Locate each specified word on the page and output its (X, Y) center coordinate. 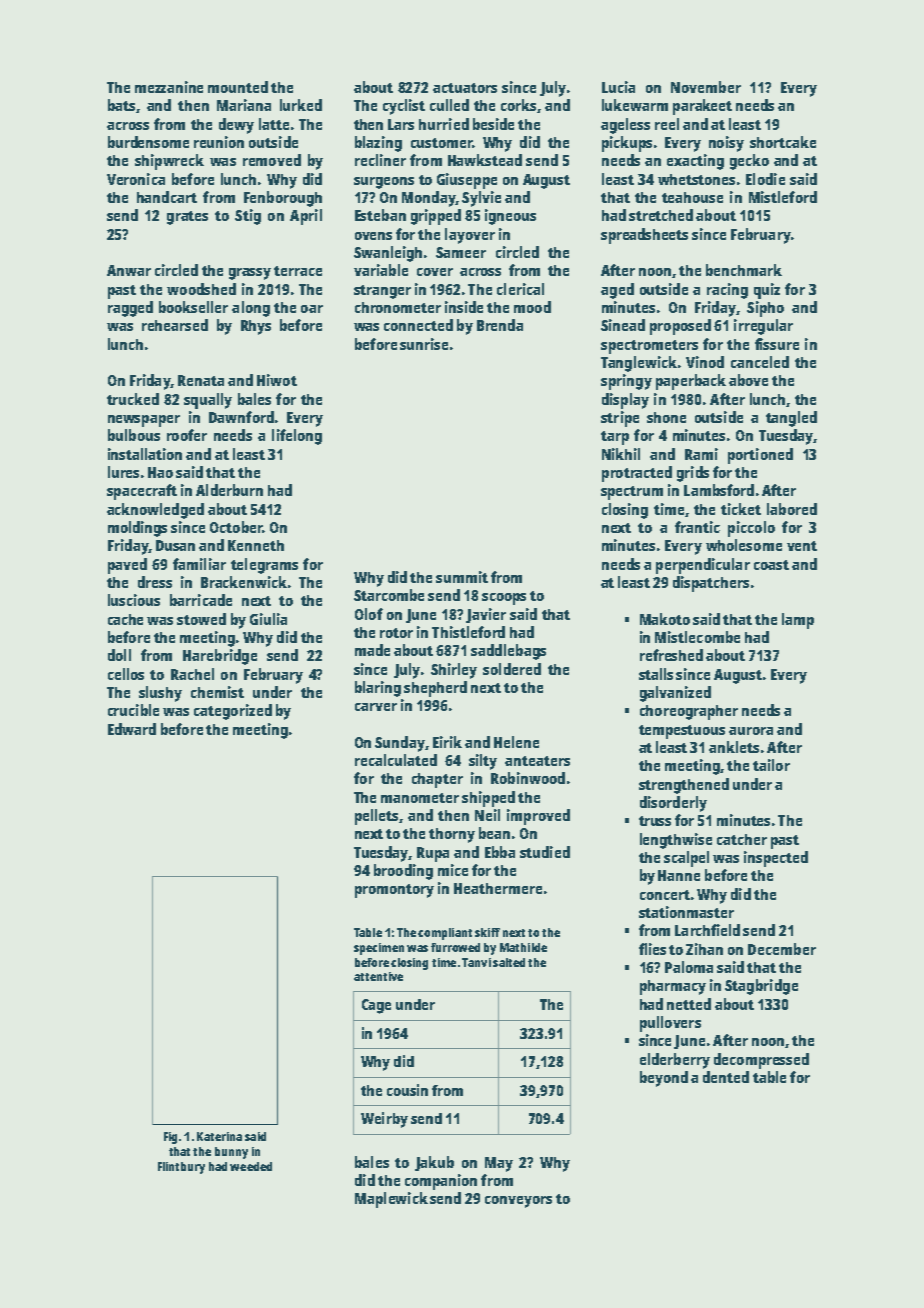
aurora (751, 731)
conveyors (518, 1202)
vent (802, 546)
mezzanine (169, 87)
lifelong (297, 437)
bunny (231, 1153)
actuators (465, 88)
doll (119, 655)
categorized (233, 712)
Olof (369, 614)
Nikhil (621, 454)
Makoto (665, 619)
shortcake (783, 142)
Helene (516, 742)
